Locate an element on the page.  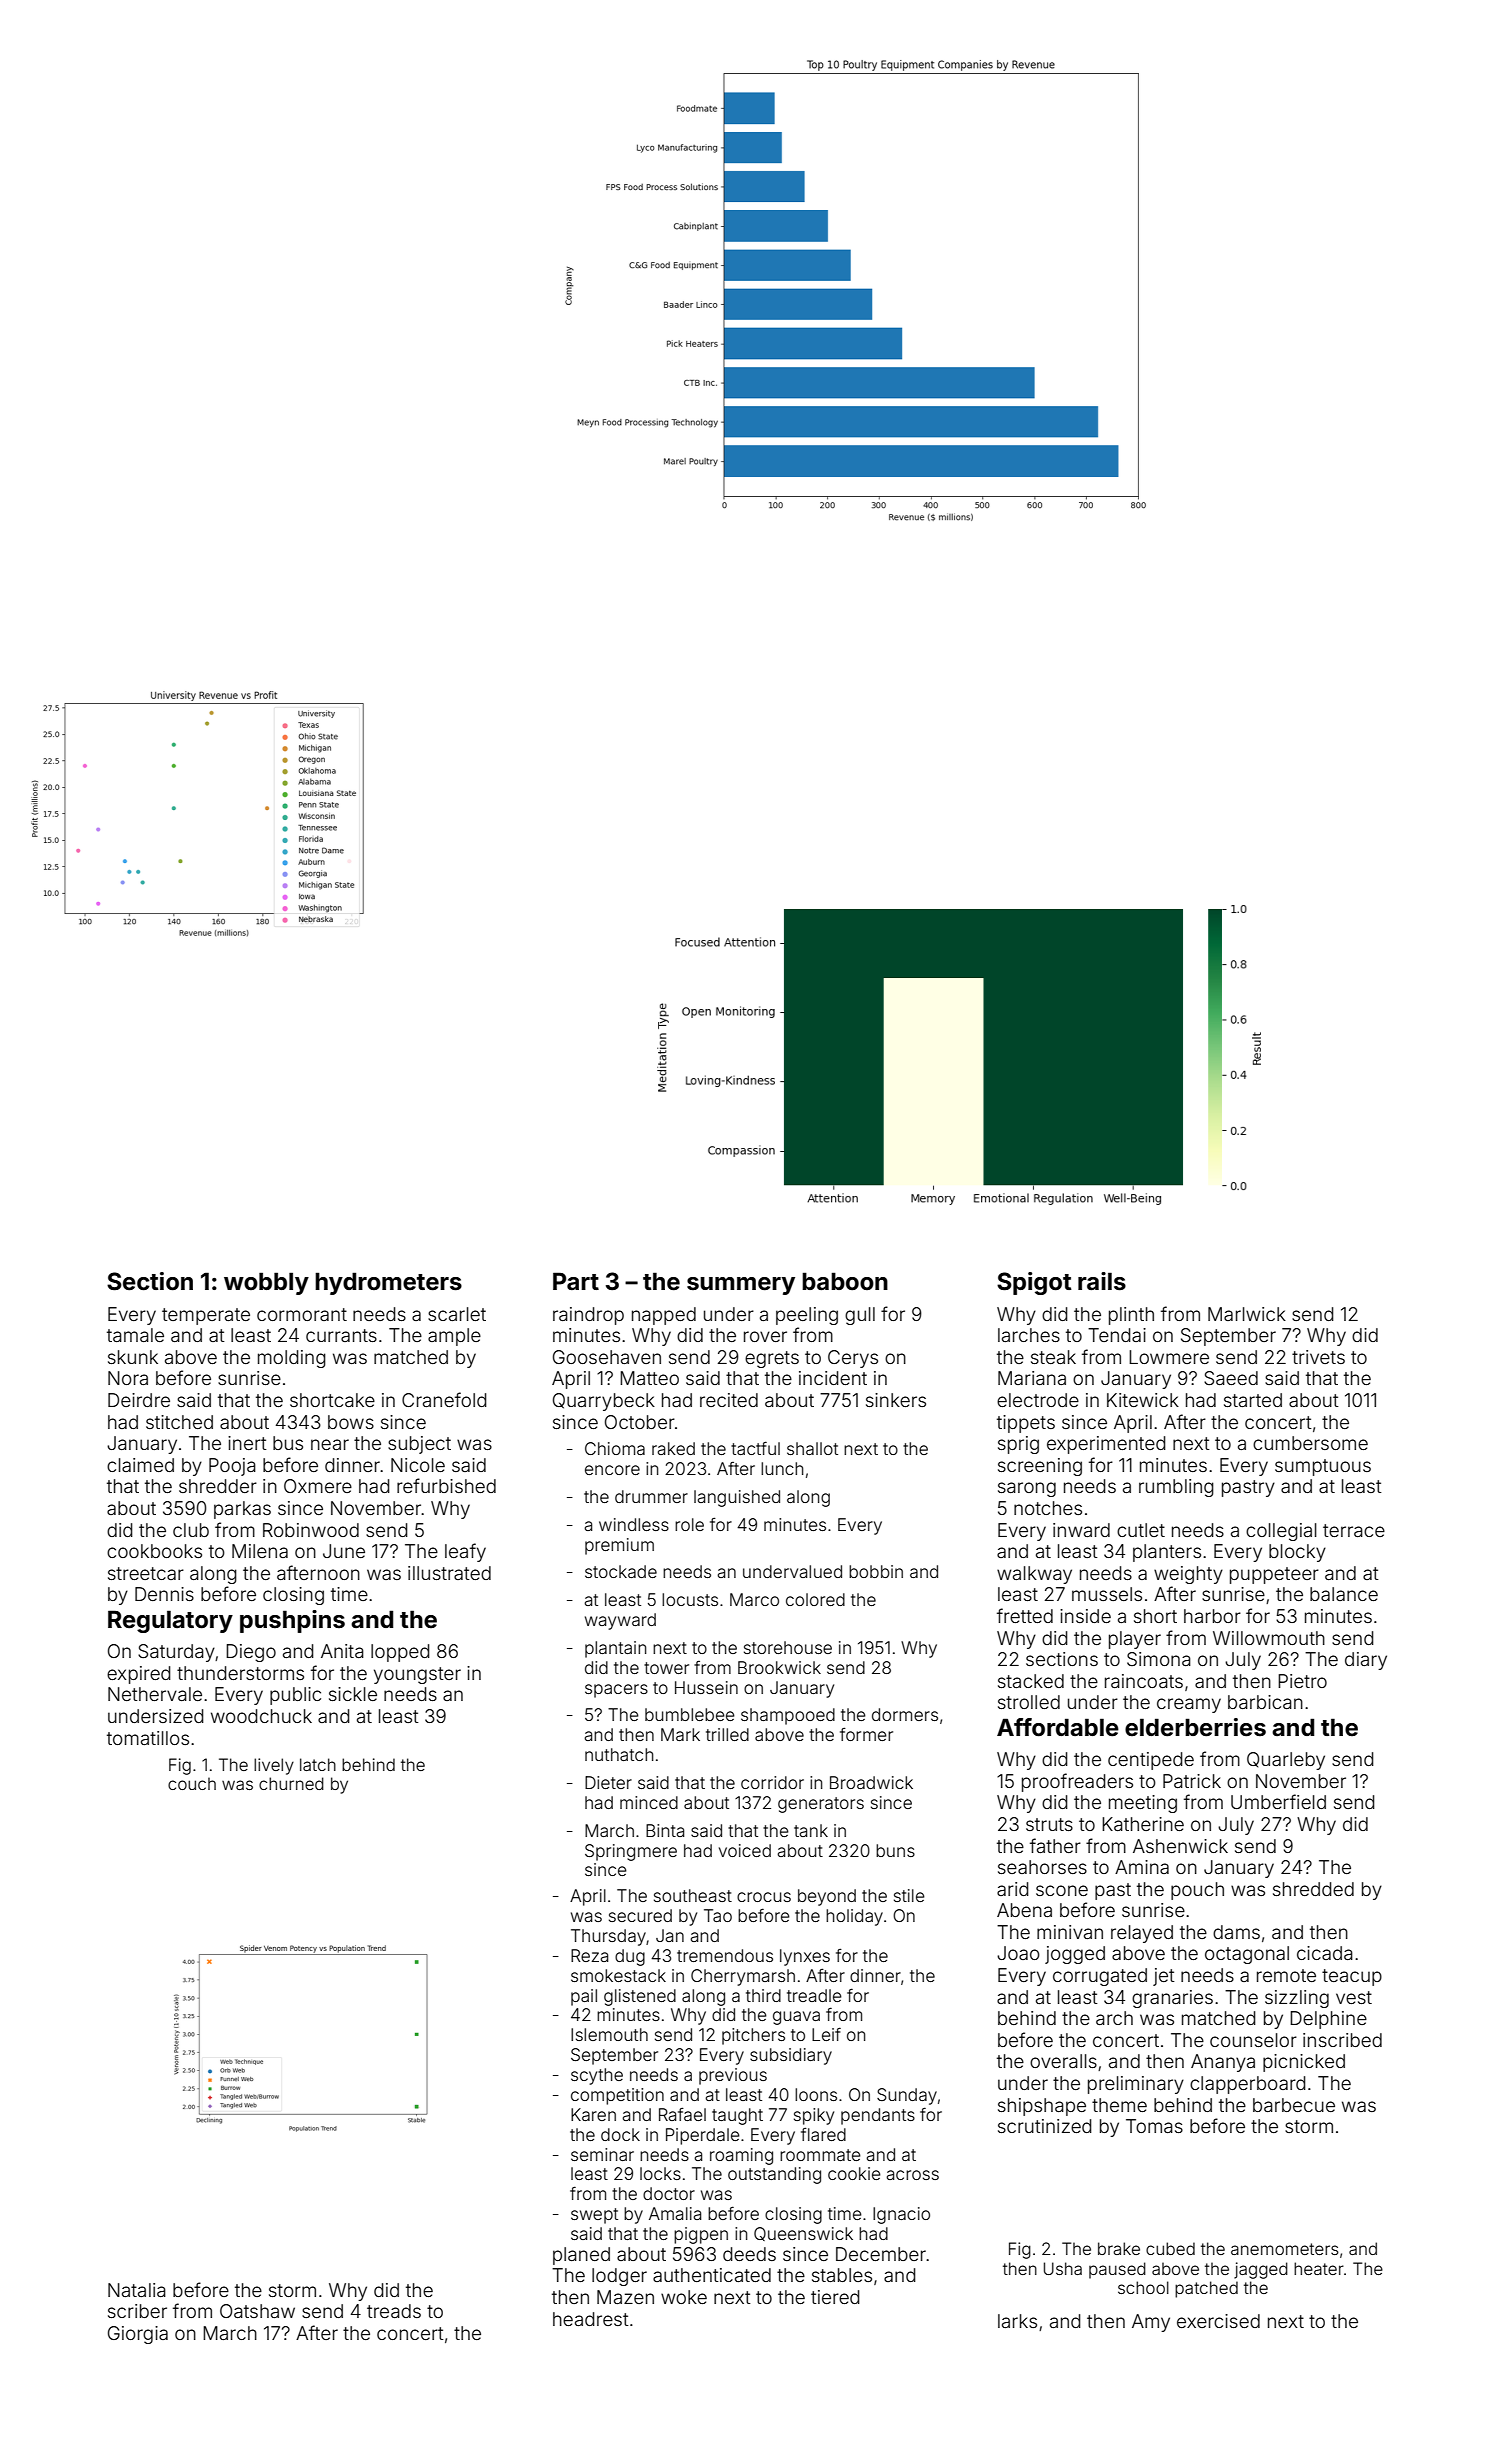
Oatshaw is located at coordinates (257, 2311).
